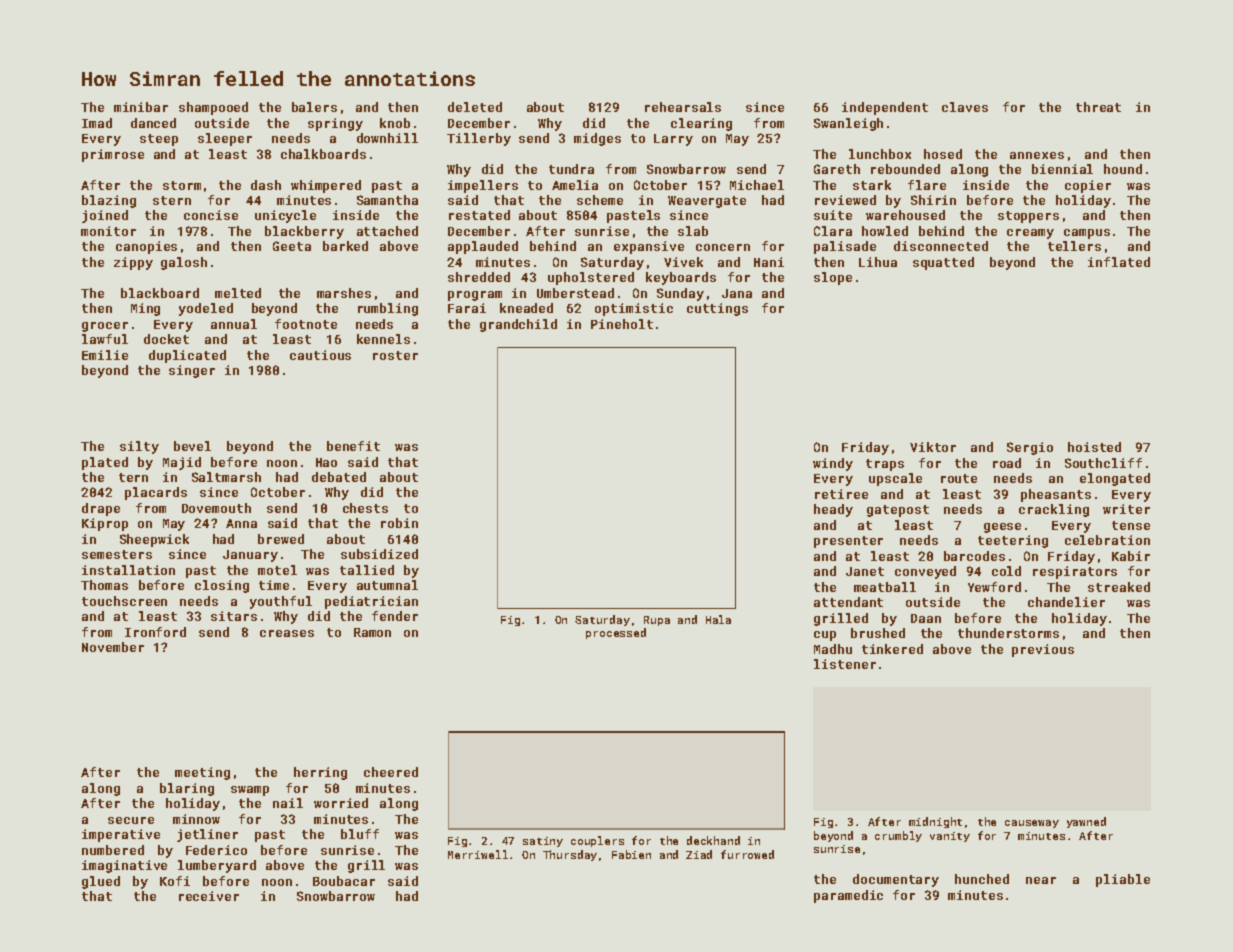 This document has height=952, width=1233. I want to click on impellers, so click(483, 186).
